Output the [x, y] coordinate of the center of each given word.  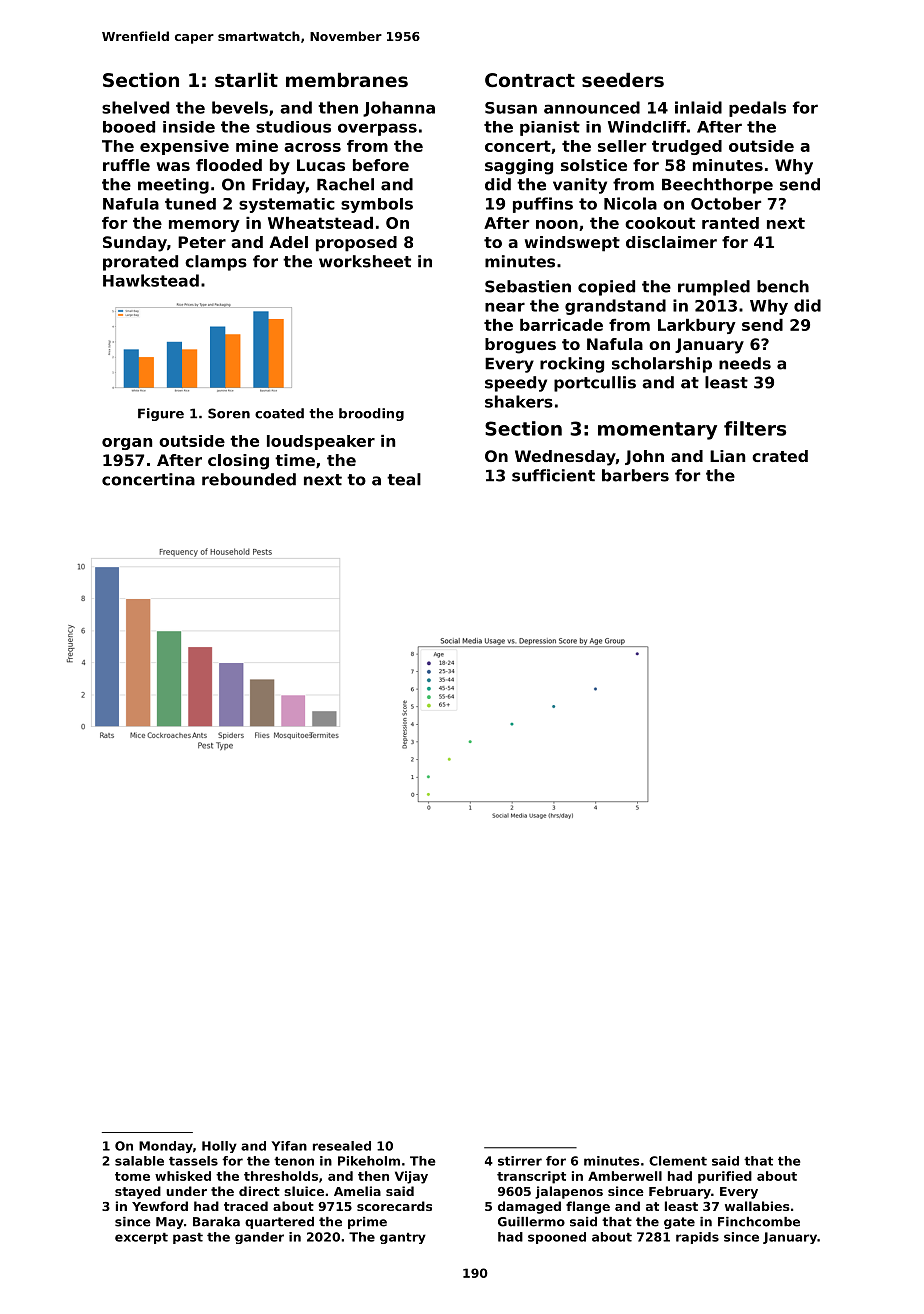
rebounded [249, 479]
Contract [530, 80]
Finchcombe [759, 1222]
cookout [660, 223]
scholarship [662, 365]
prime [367, 1223]
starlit [246, 79]
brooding [371, 414]
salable [139, 1161]
